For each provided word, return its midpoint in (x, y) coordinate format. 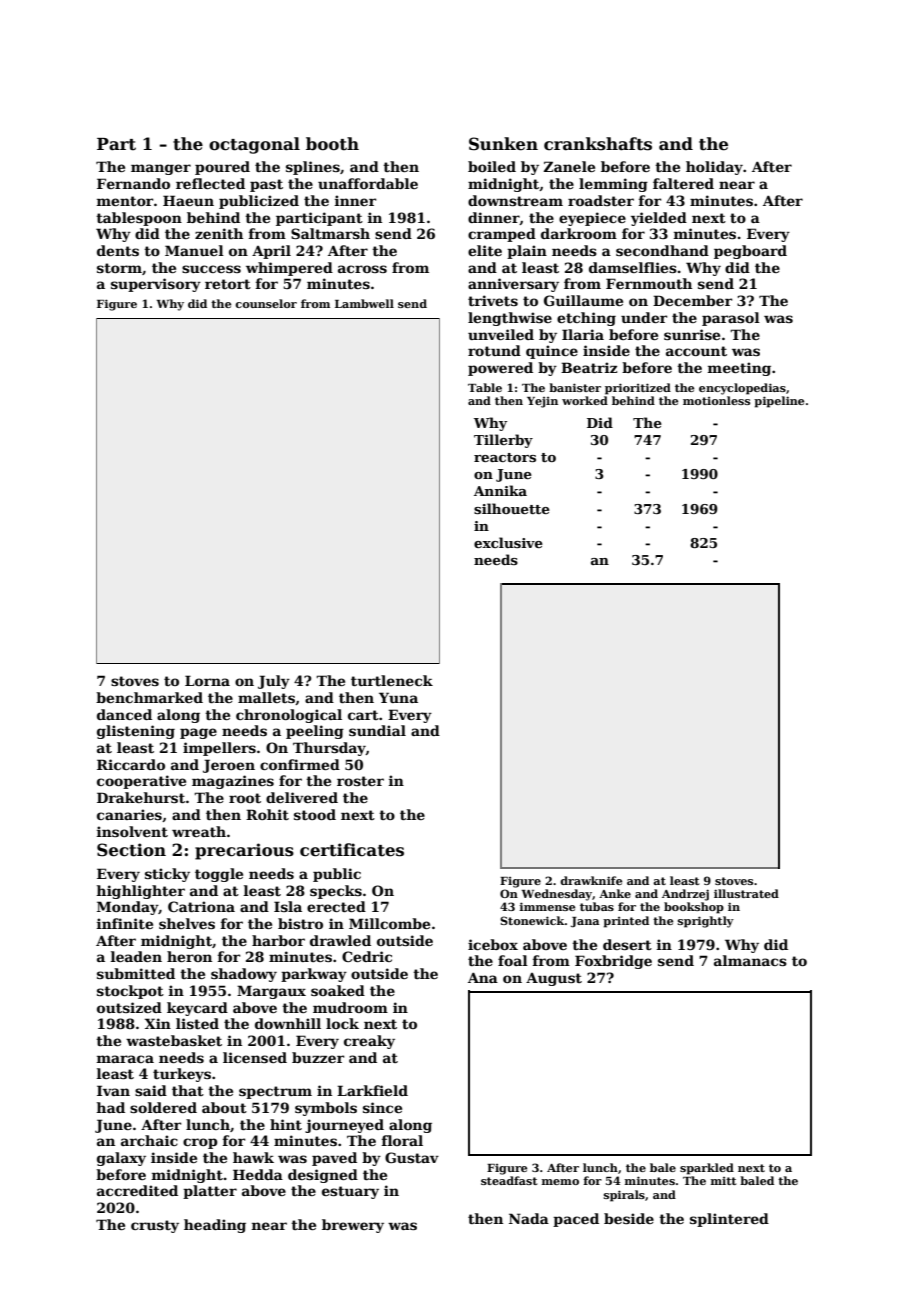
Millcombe (389, 923)
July (274, 682)
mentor (124, 201)
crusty (155, 1226)
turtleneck (392, 680)
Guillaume (583, 300)
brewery (353, 1226)
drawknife (591, 880)
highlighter (140, 892)
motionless (716, 400)
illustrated (746, 893)
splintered (729, 1220)
